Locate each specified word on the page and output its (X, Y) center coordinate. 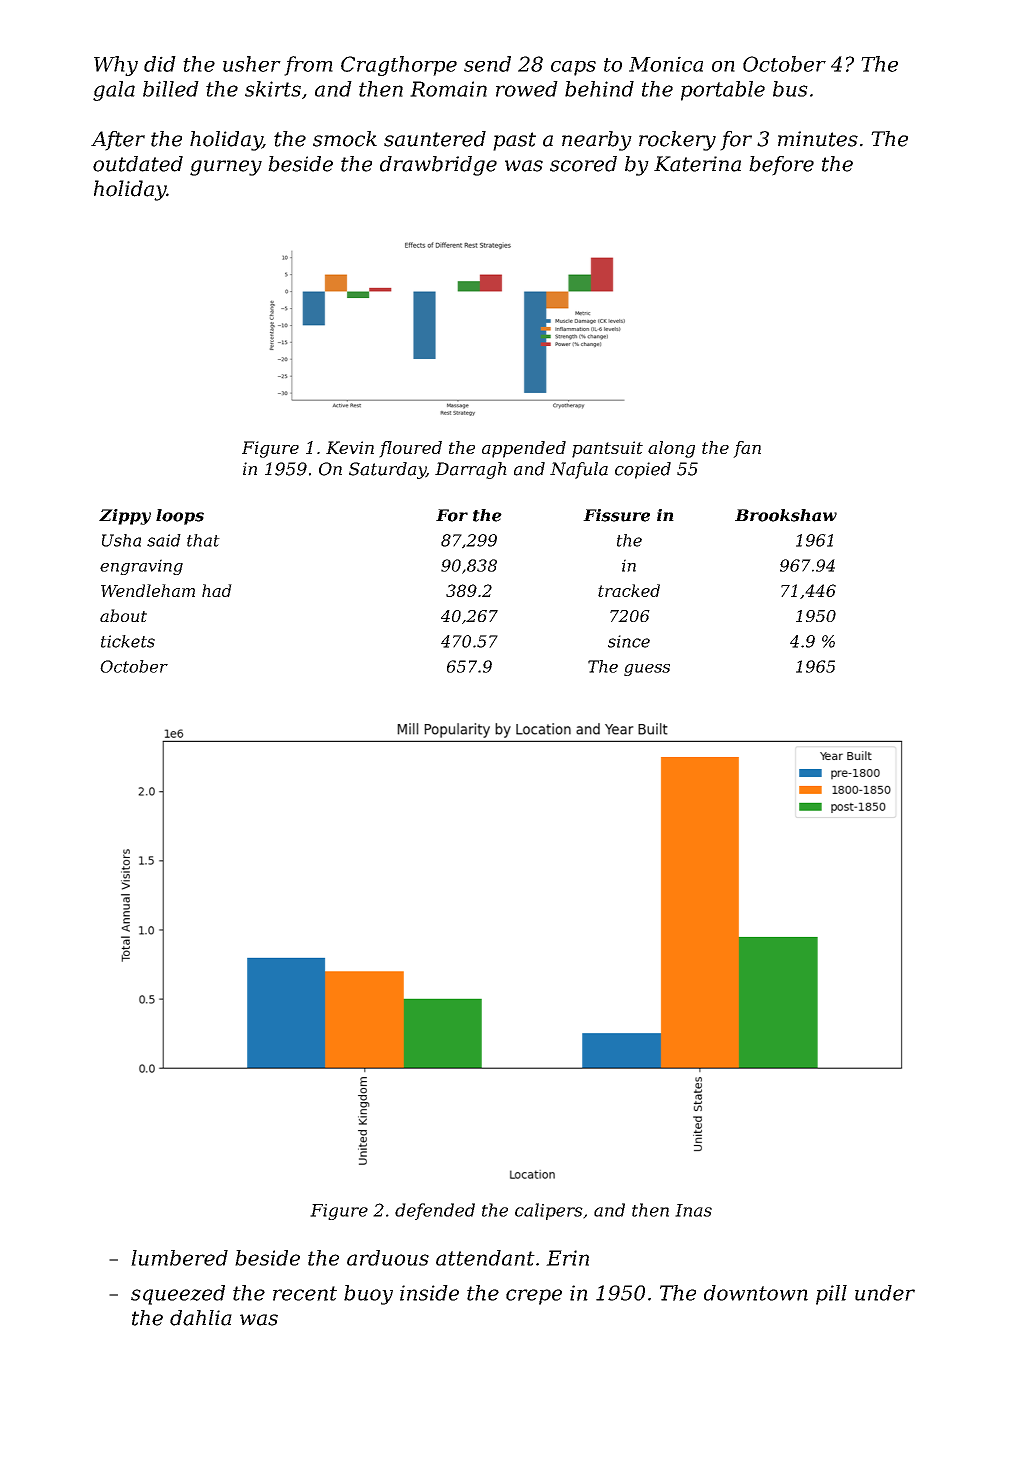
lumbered (179, 1258)
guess (647, 670)
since (629, 641)
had (217, 590)
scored (583, 164)
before (781, 166)
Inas (693, 1210)
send (487, 64)
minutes (818, 139)
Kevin (350, 447)
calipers (549, 1211)
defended (435, 1211)
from (308, 66)
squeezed (178, 1295)
